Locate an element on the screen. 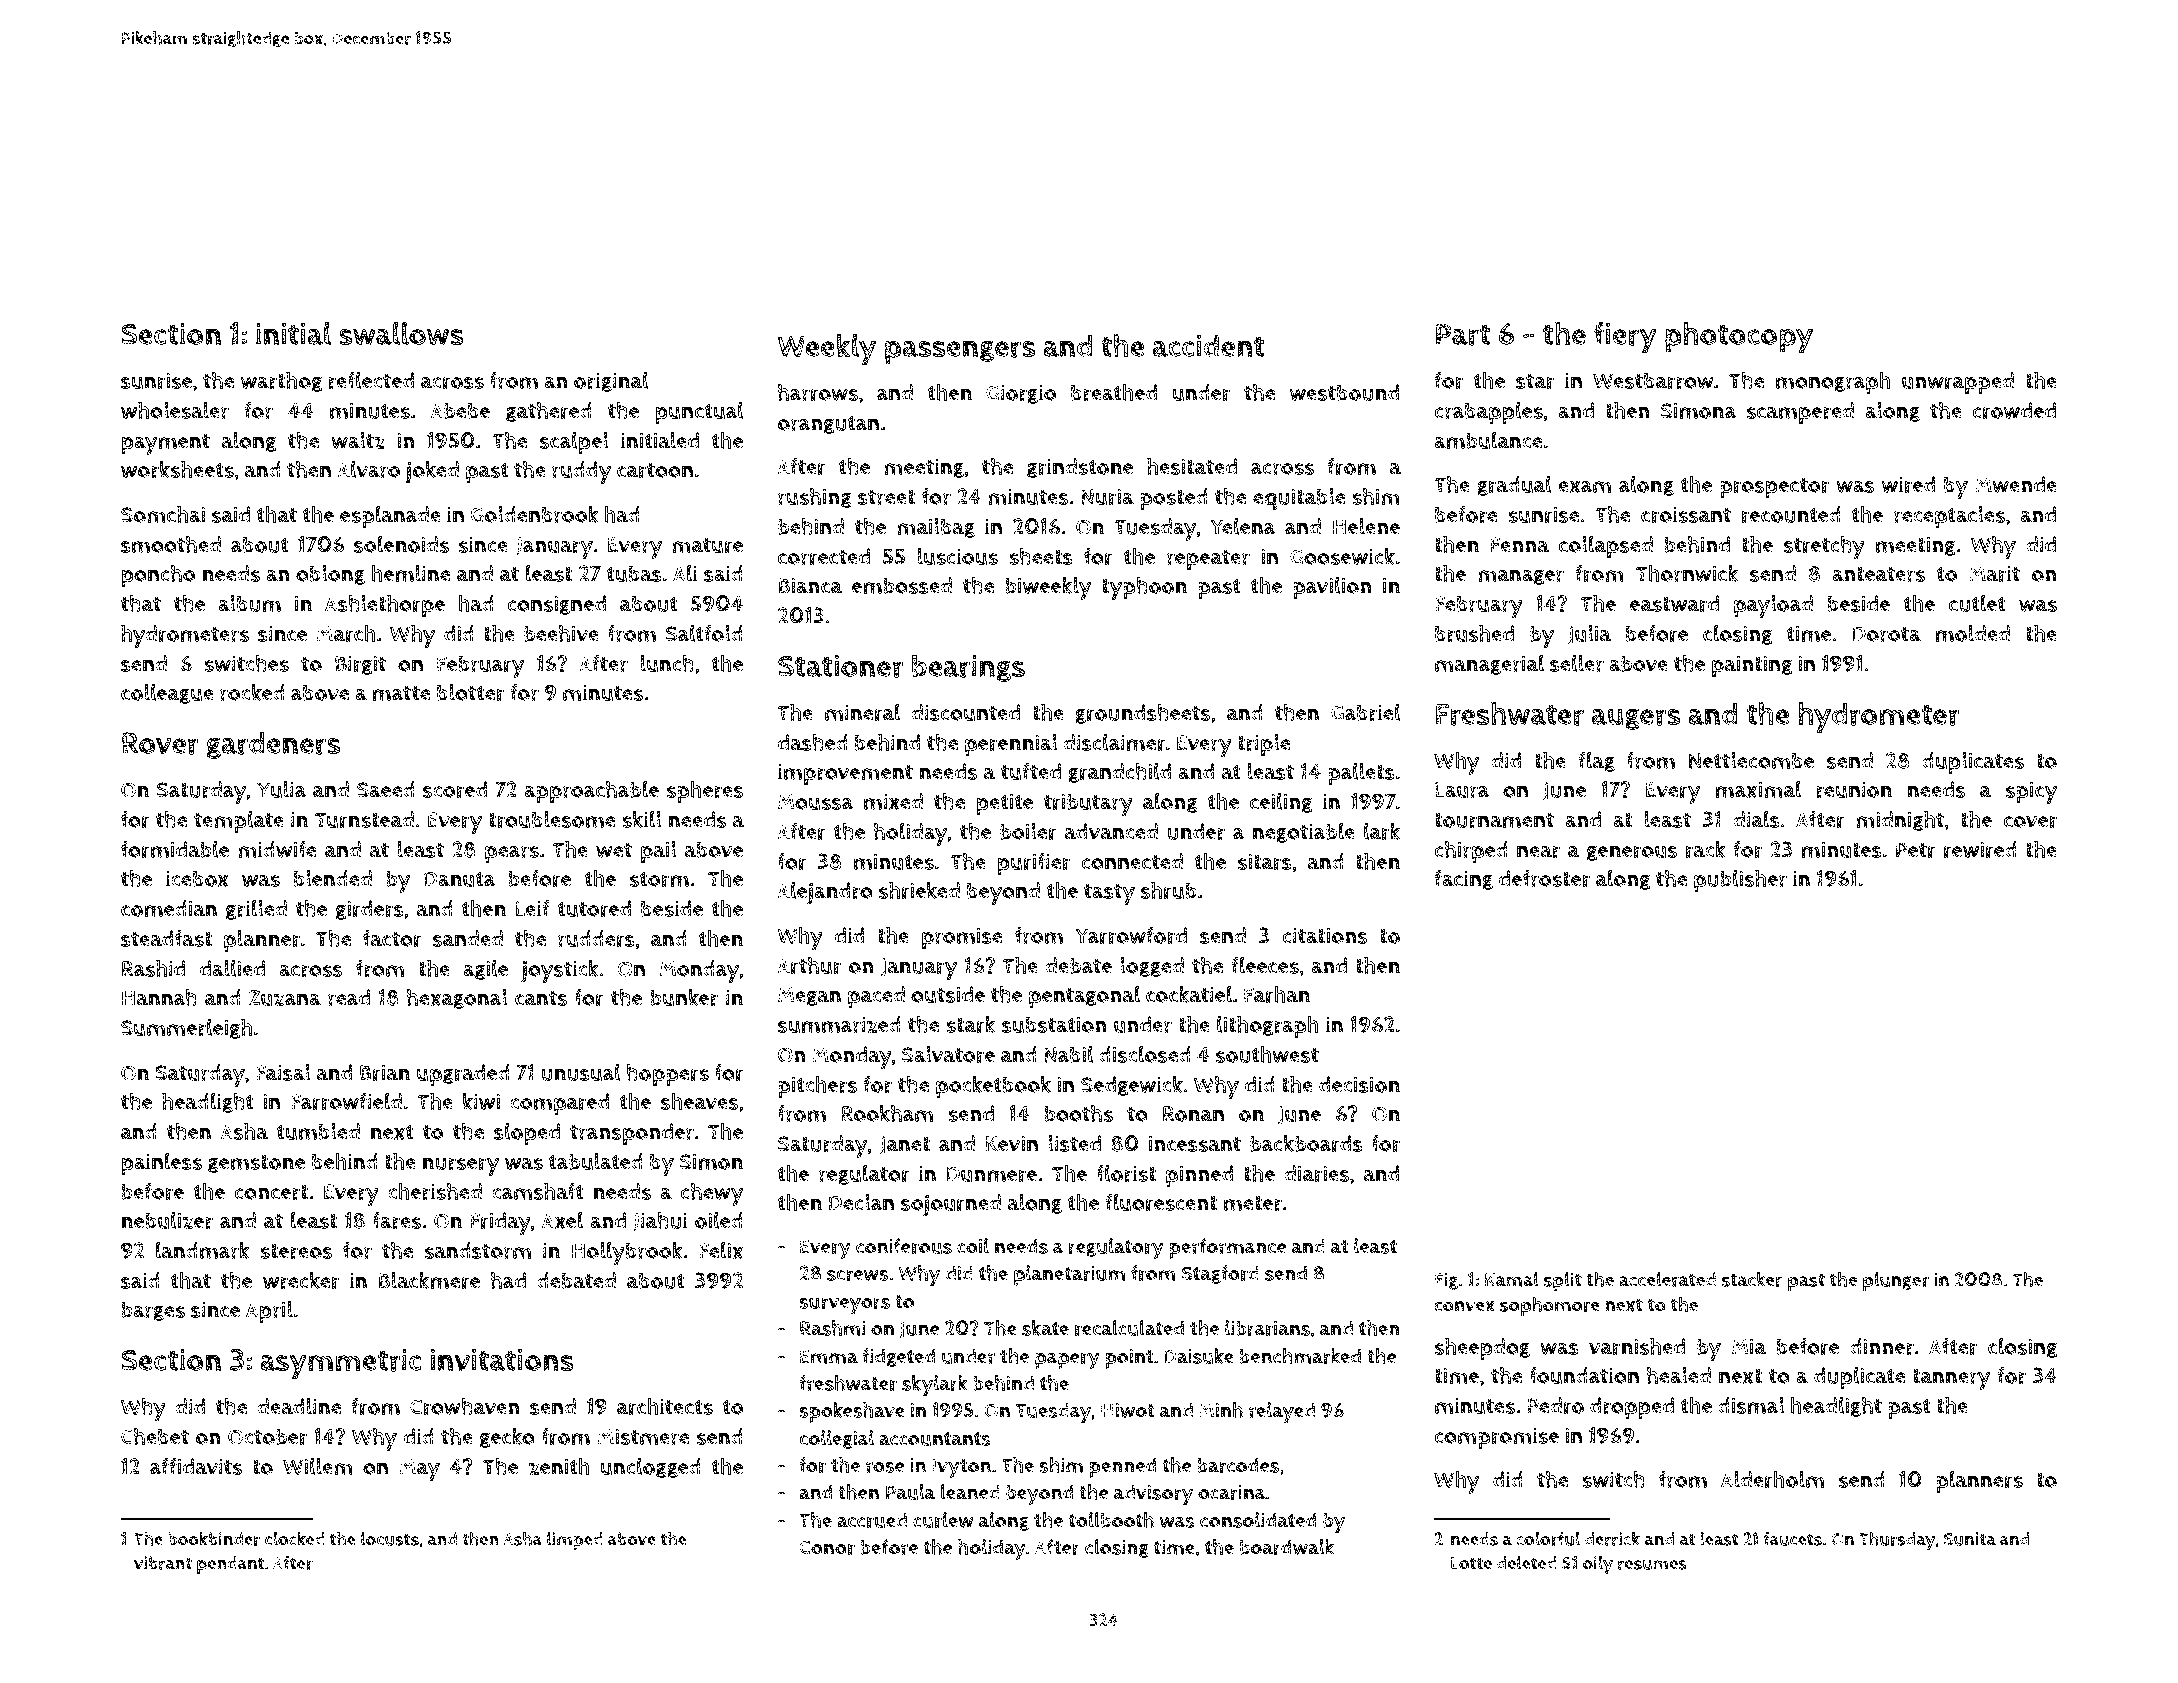 The height and width of the screenshot is (1683, 2178). Yarrowford is located at coordinates (1131, 935).
